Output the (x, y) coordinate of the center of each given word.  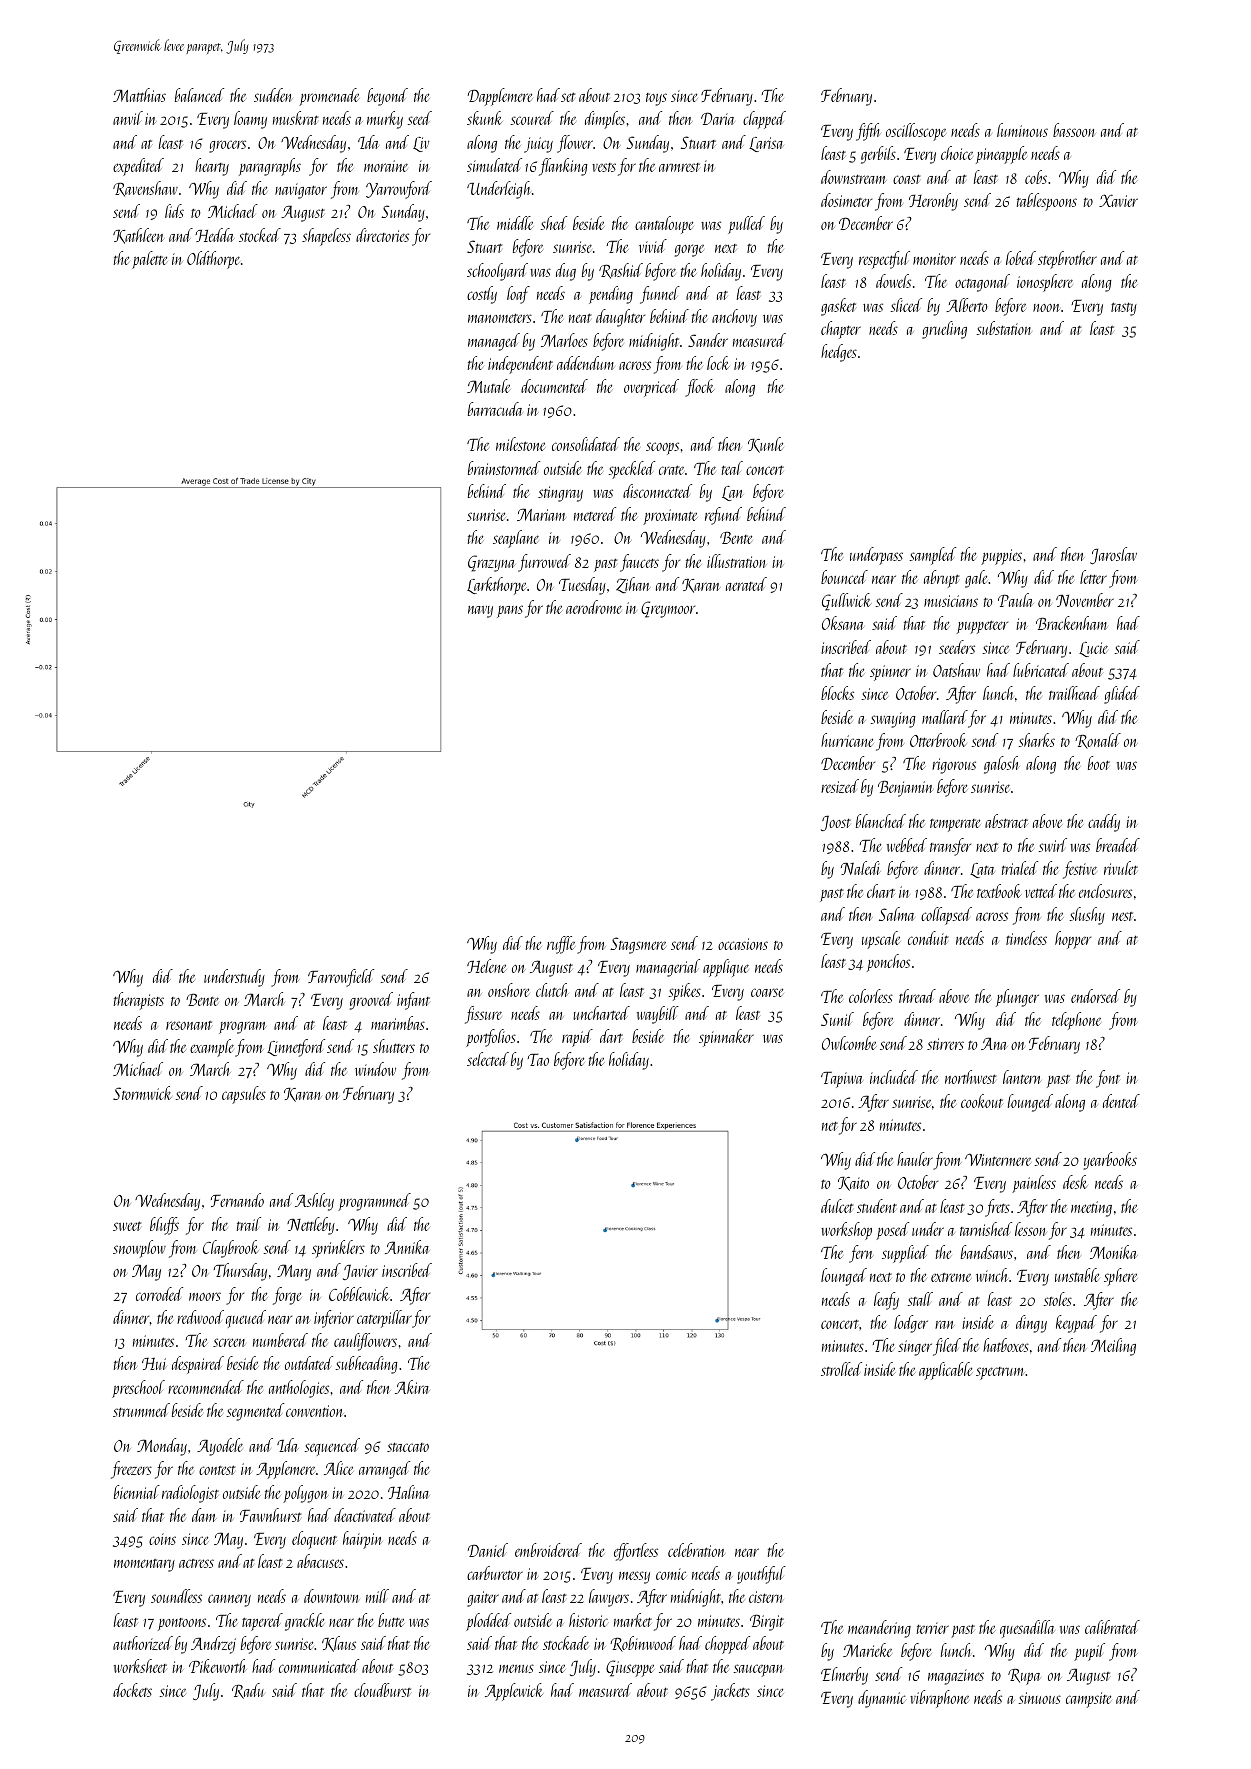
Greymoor (668, 609)
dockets (132, 1690)
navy (480, 612)
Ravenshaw (145, 189)
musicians (951, 601)
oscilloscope (916, 132)
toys (656, 99)
